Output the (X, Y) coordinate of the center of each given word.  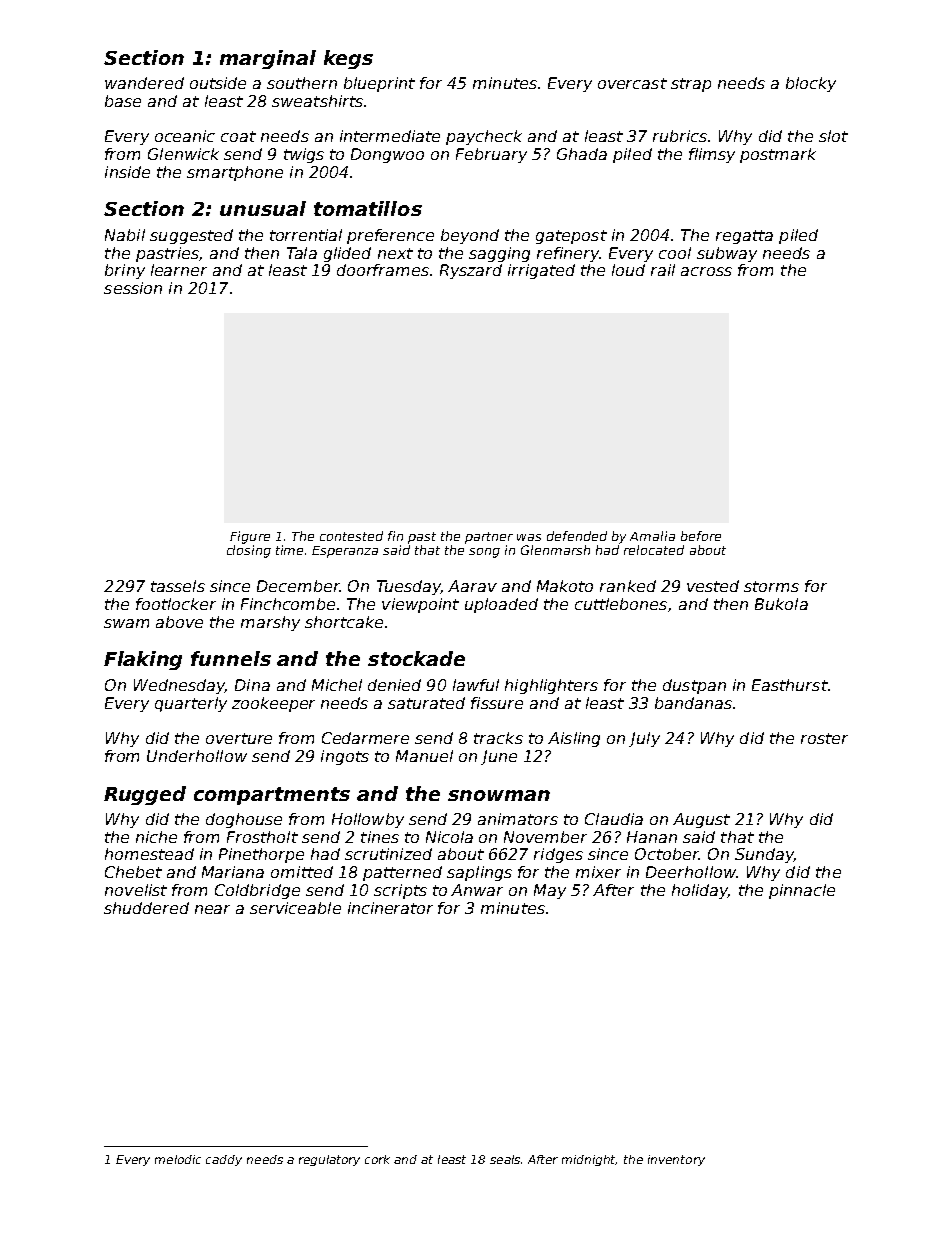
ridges (558, 855)
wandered (144, 83)
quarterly (191, 704)
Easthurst (790, 685)
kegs (348, 59)
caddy (224, 1160)
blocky (811, 84)
